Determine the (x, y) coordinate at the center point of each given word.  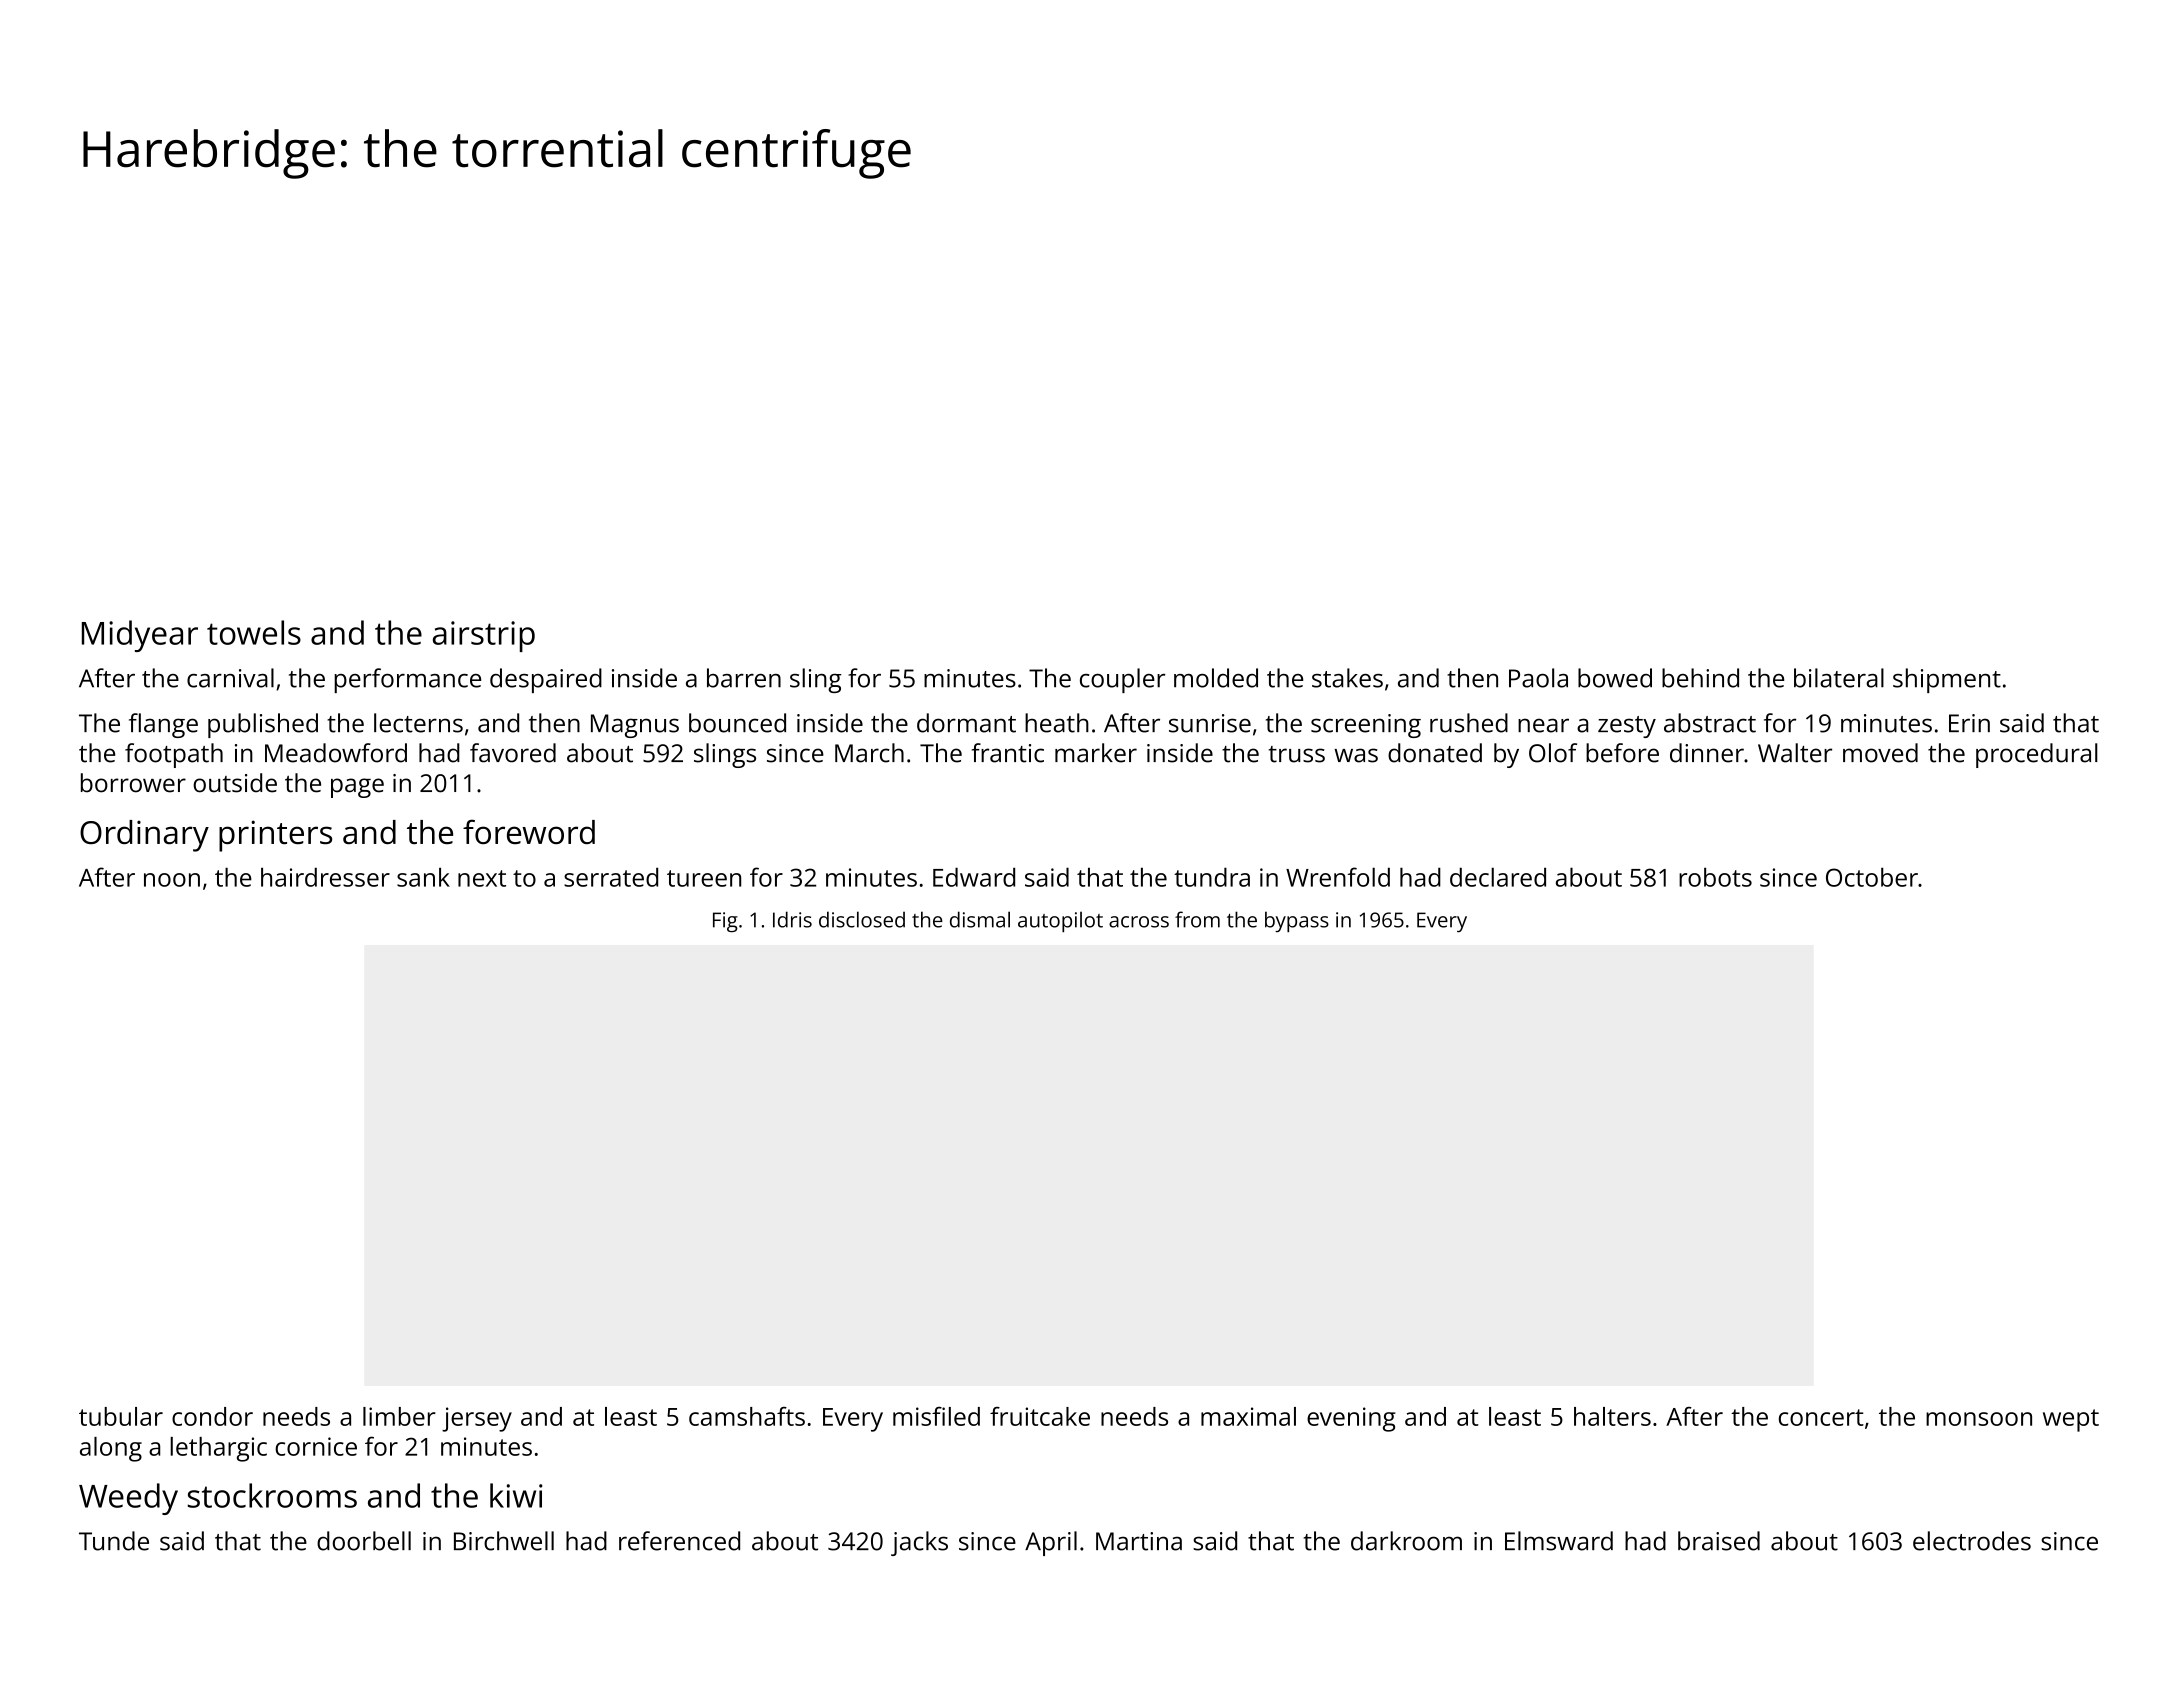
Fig (725, 922)
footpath (174, 755)
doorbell (364, 1541)
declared (1498, 877)
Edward (974, 877)
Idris (792, 919)
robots (1715, 877)
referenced (679, 1541)
